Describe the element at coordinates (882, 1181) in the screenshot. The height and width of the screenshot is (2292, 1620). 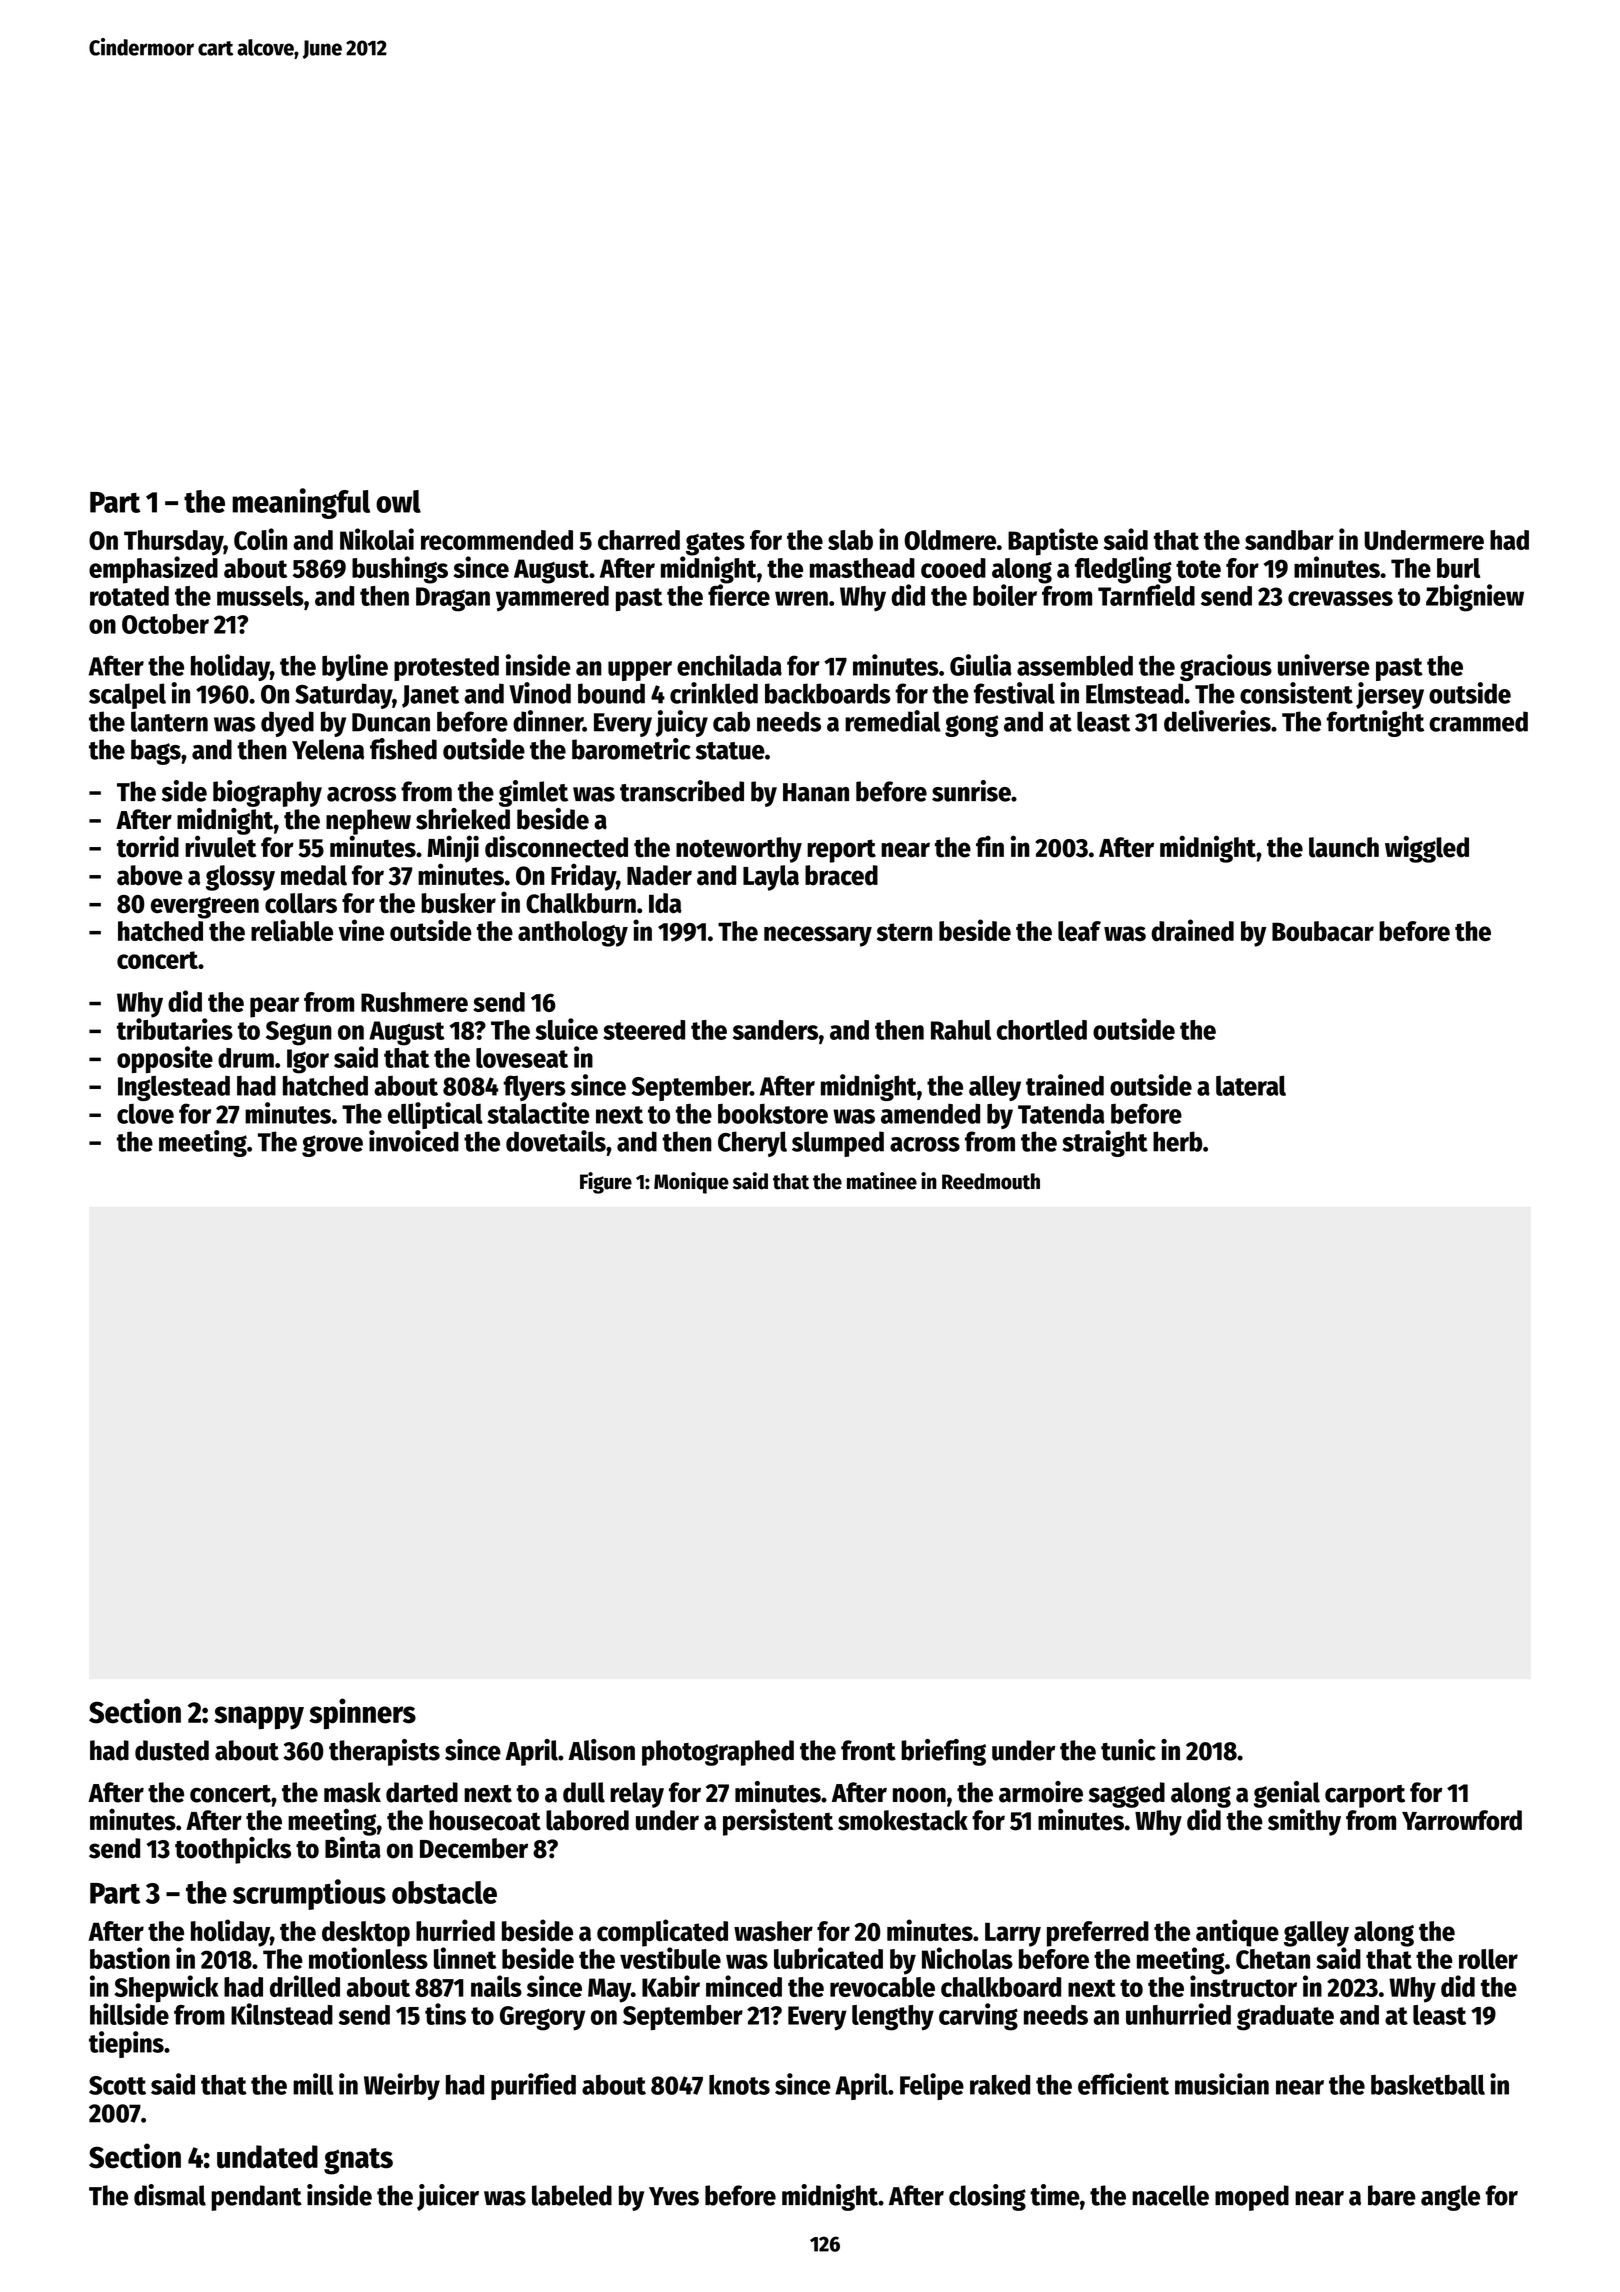
I see `matinee` at that location.
